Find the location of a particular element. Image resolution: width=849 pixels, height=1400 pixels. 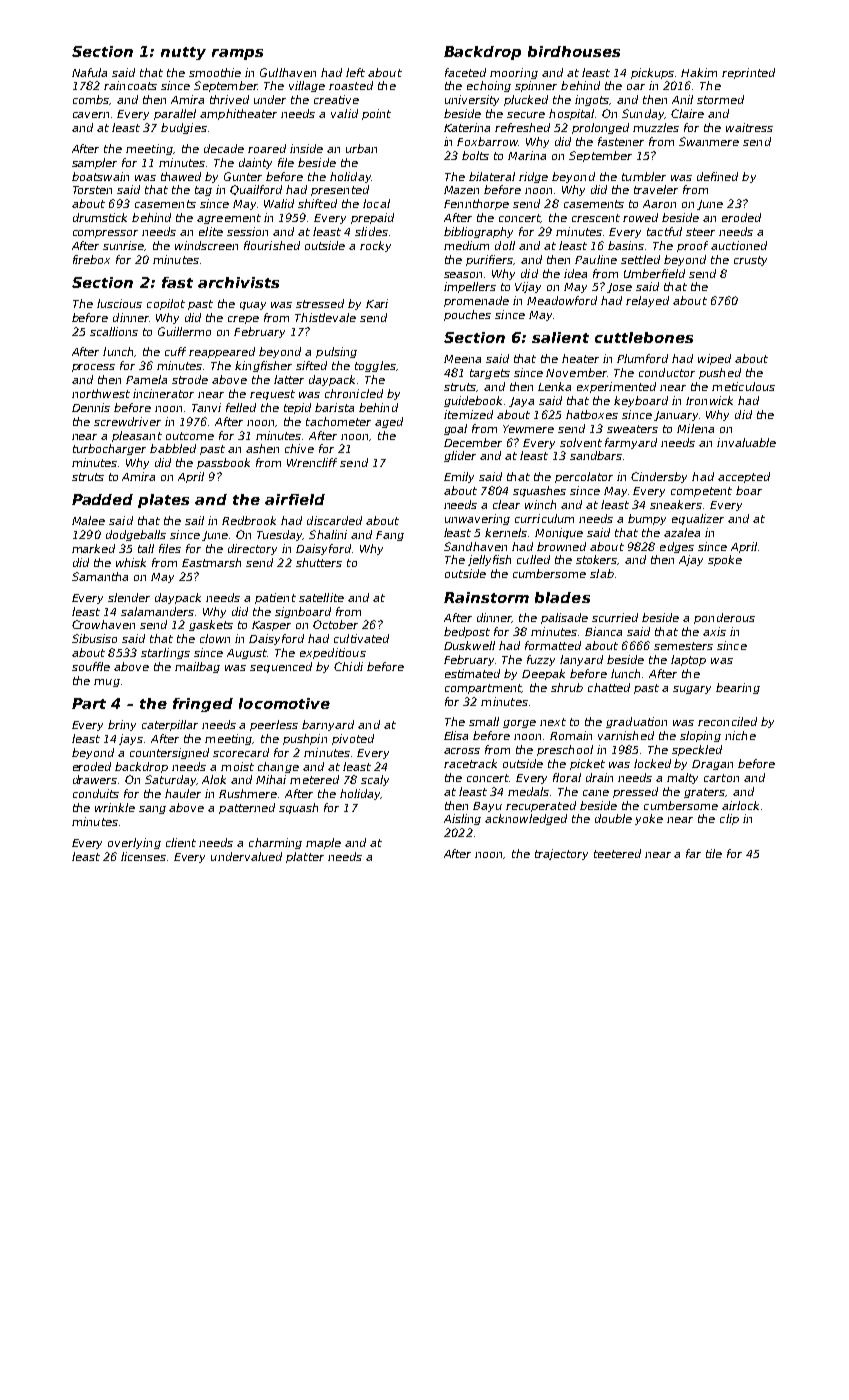

bumpy is located at coordinates (647, 519).
